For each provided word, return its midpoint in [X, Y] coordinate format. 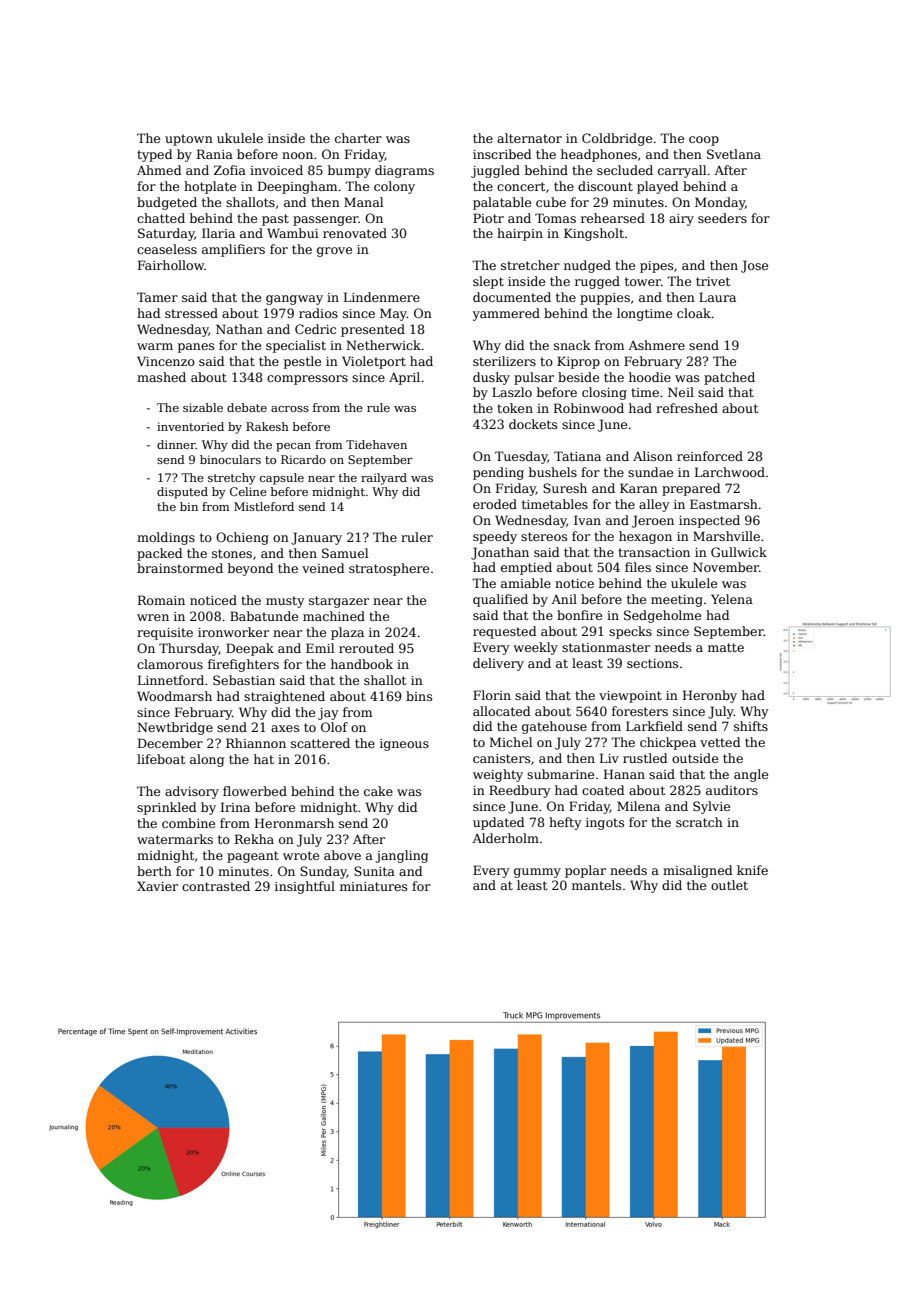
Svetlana [734, 154]
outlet [729, 885]
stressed [191, 313]
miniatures [373, 886]
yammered [506, 314]
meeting [677, 601]
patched [729, 378]
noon [297, 155]
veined [323, 568]
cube [551, 202]
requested [505, 632]
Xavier [157, 886]
